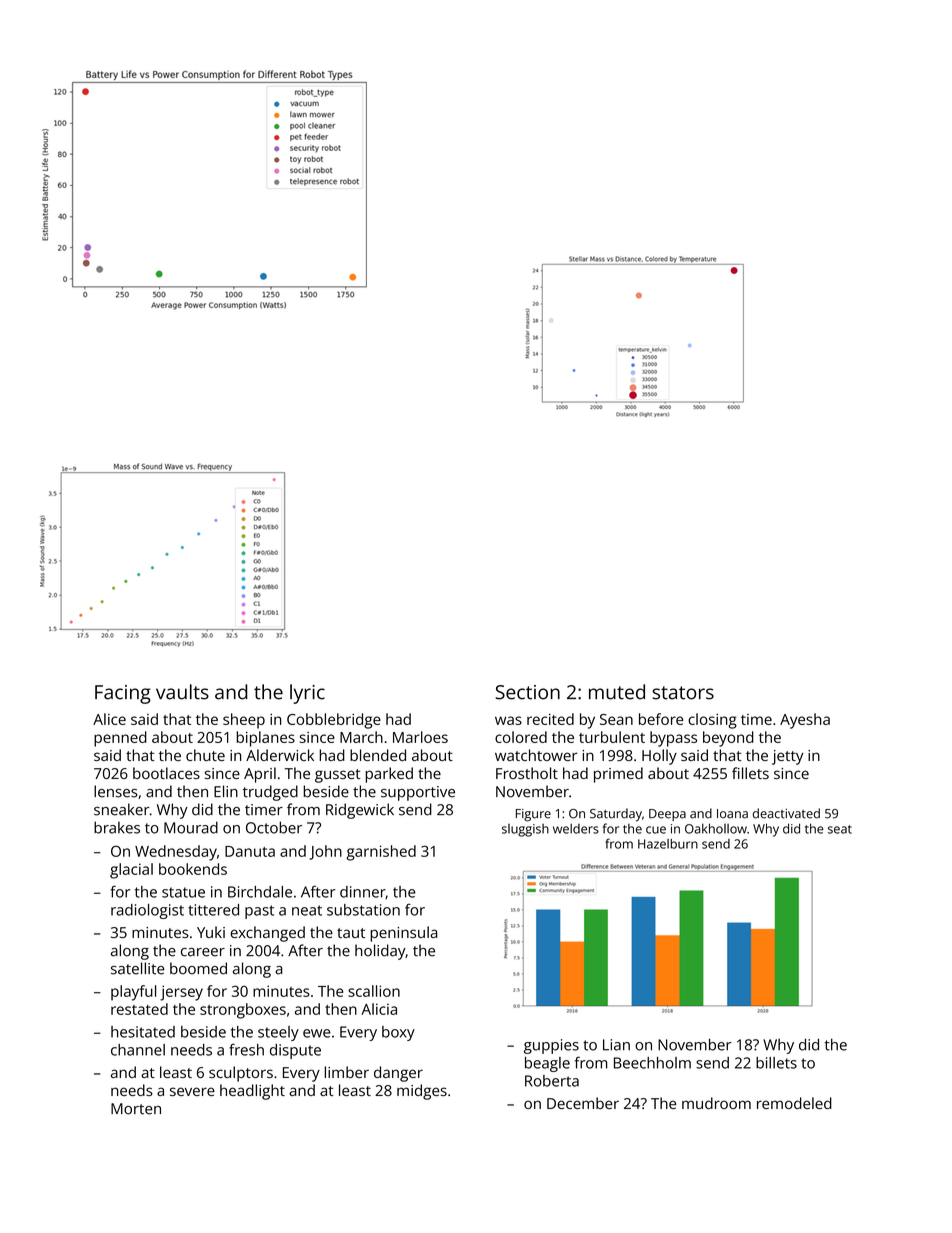 The image size is (952, 1233). What do you see at coordinates (668, 844) in the screenshot?
I see `Hazelburn` at bounding box center [668, 844].
